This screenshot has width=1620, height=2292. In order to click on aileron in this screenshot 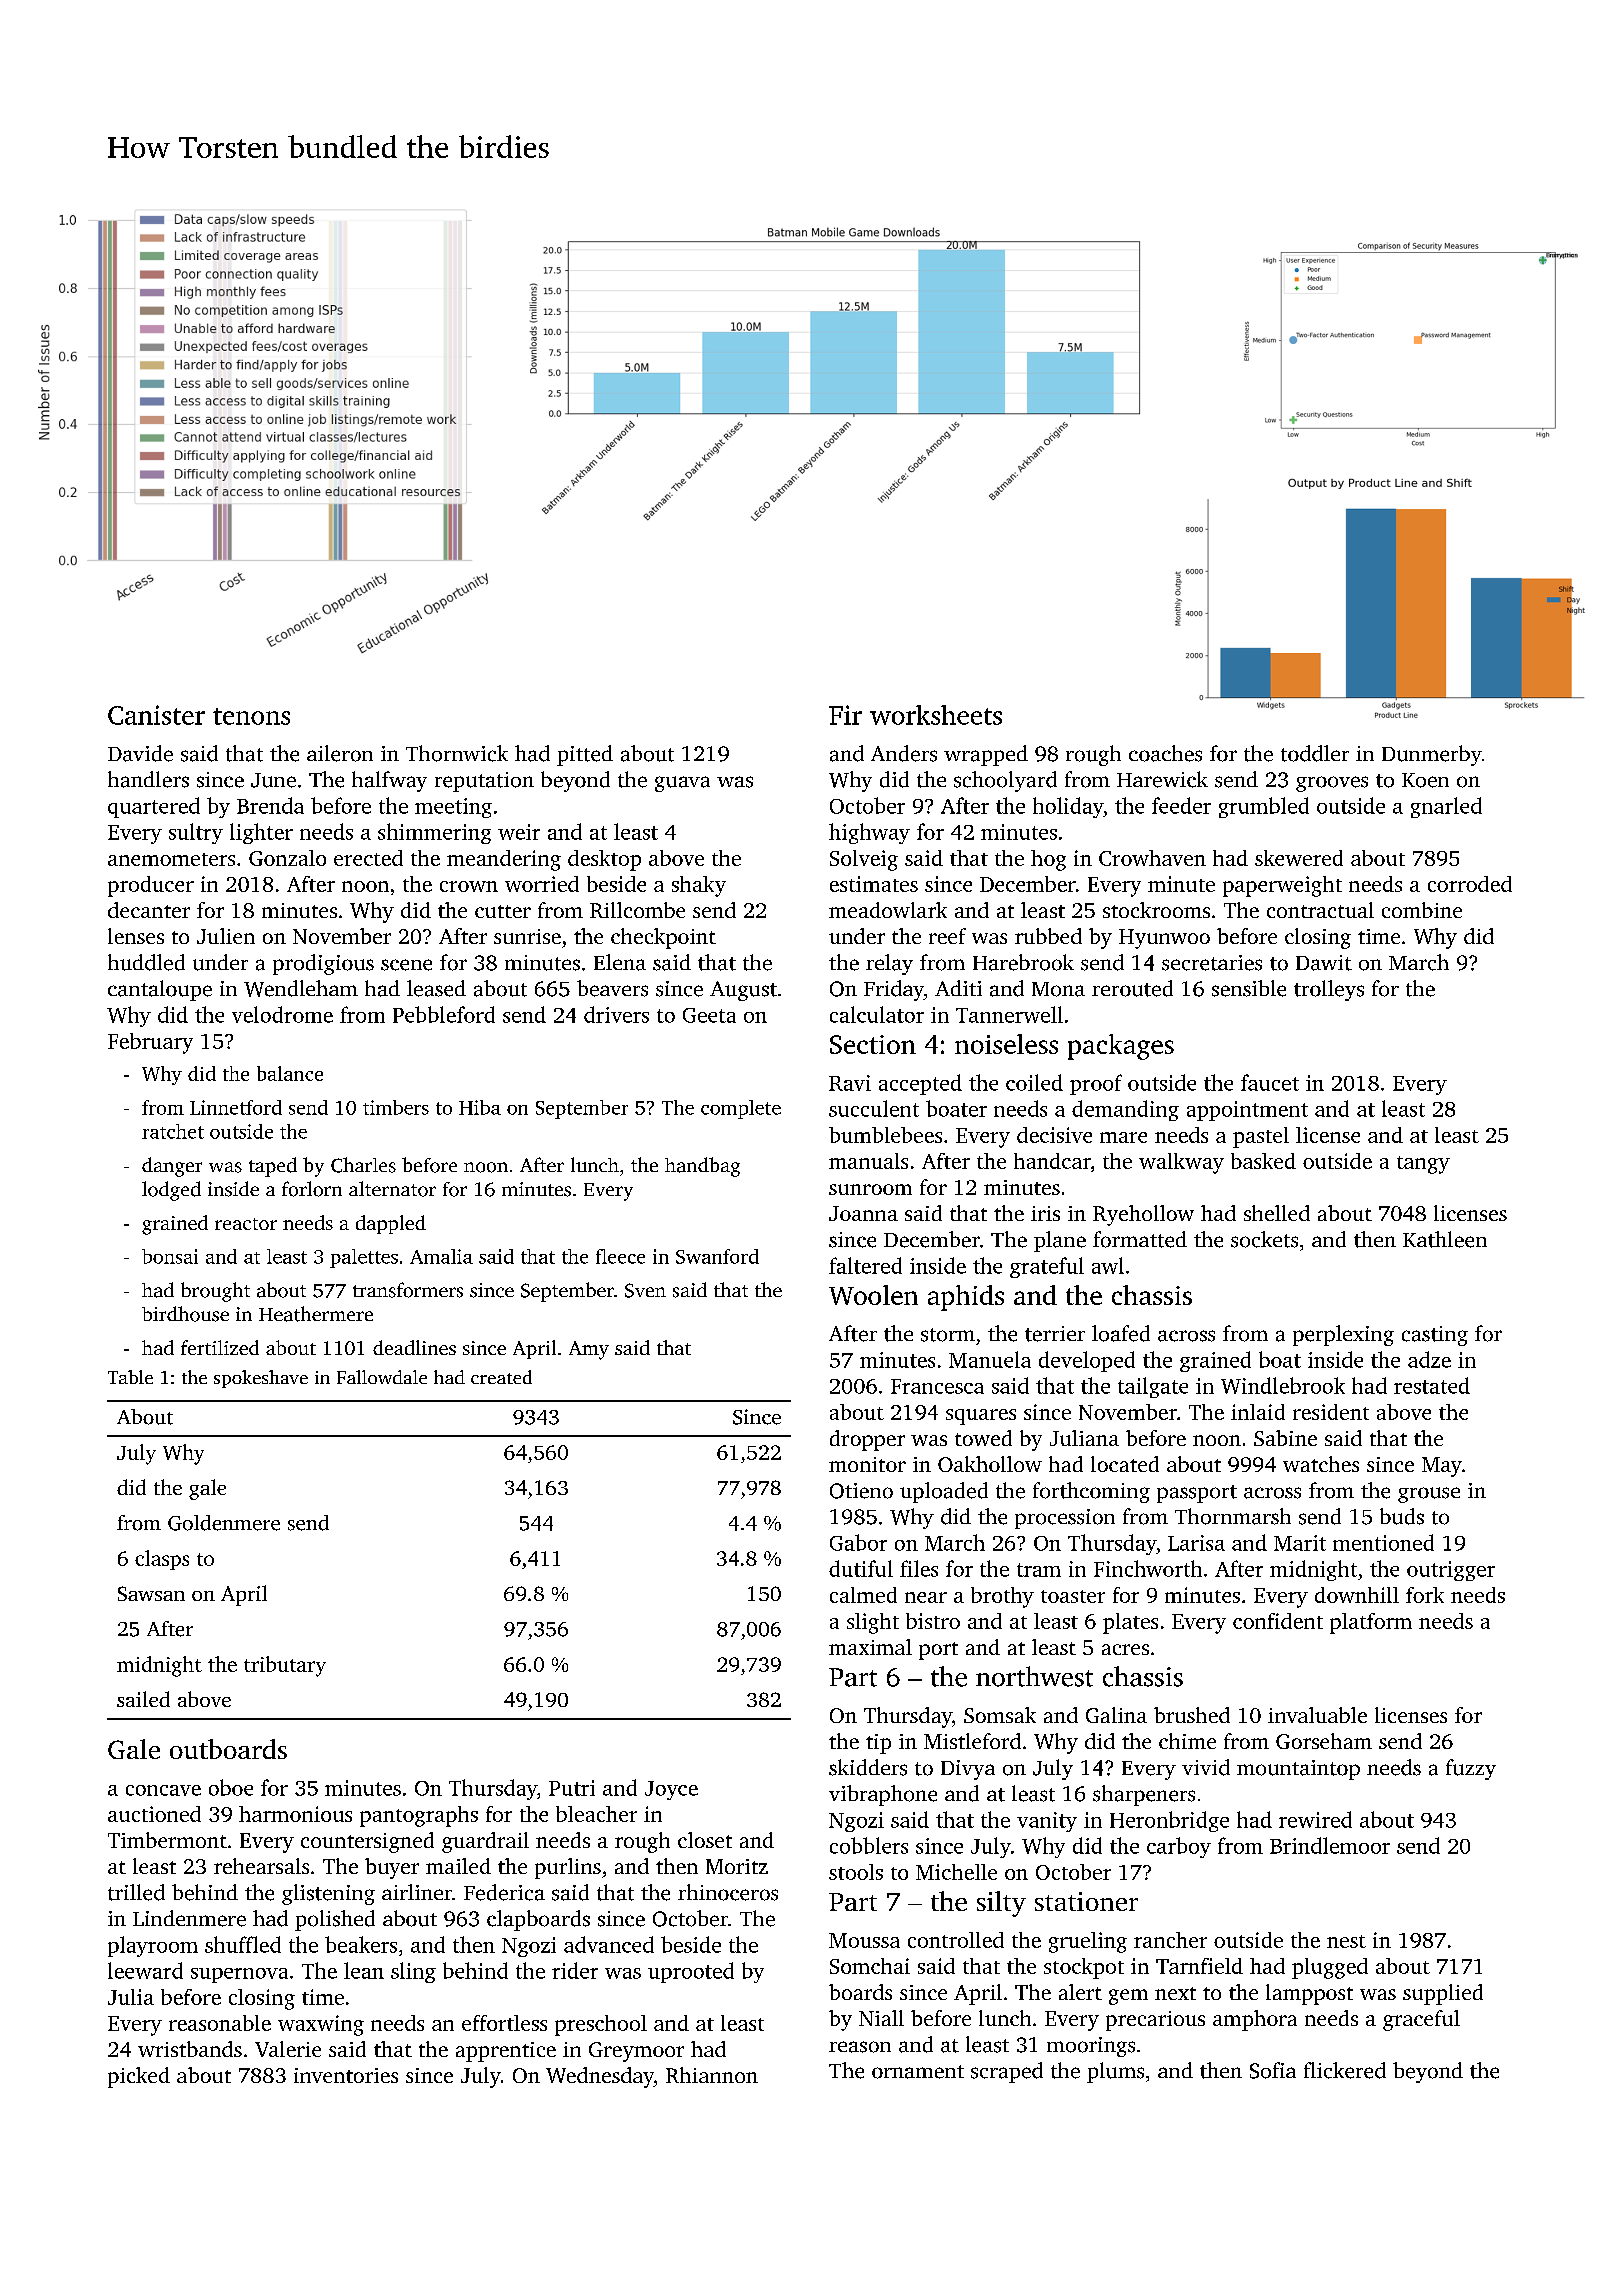, I will do `click(340, 753)`.
